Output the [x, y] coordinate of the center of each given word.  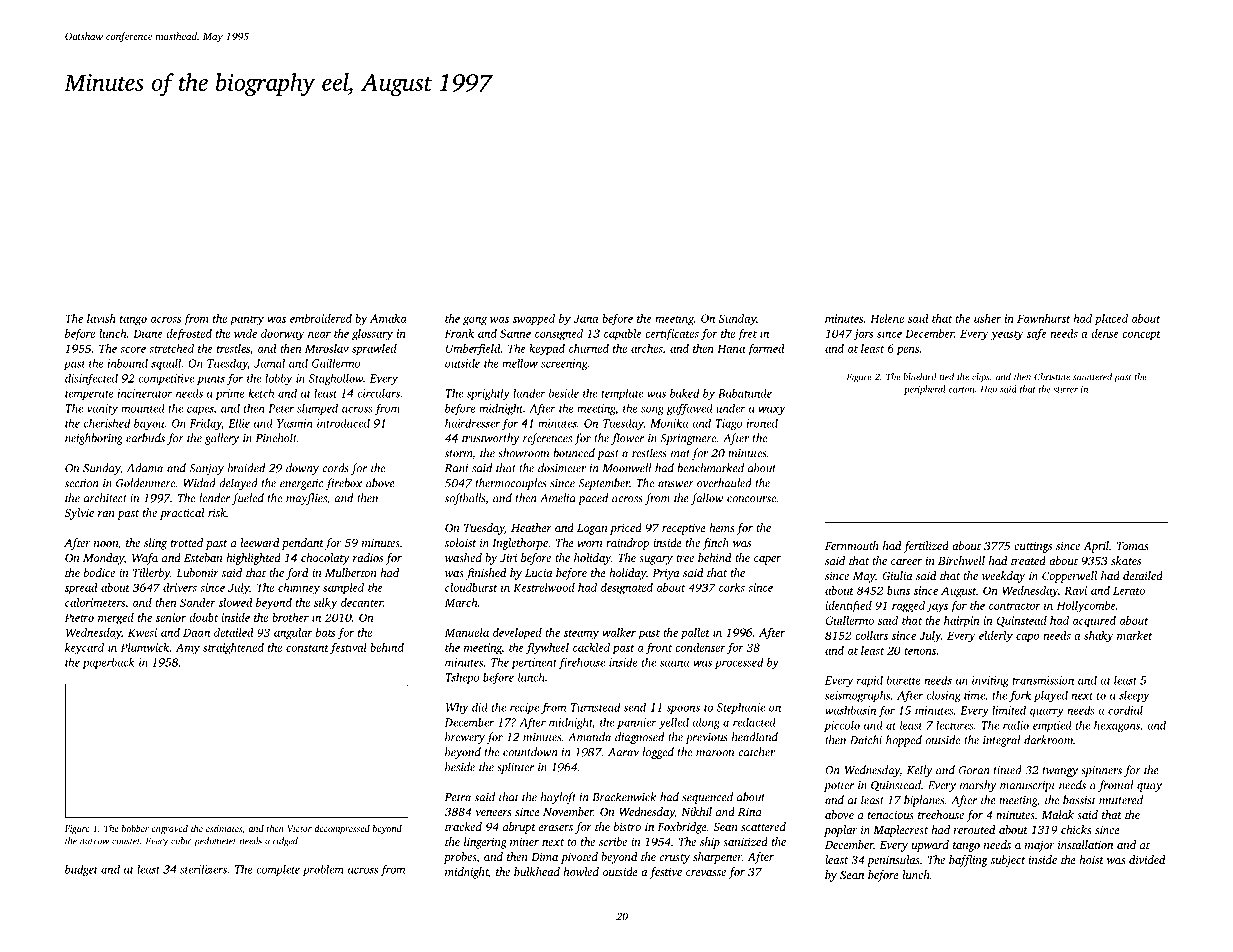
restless [649, 453]
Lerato [1129, 590]
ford [297, 574]
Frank [459, 333]
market [1135, 635]
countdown [530, 752]
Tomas [1133, 546]
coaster [126, 841]
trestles [233, 348]
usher [987, 318]
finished [486, 574]
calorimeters [95, 602]
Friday [206, 424]
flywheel [547, 649]
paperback [109, 663]
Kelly [920, 771]
